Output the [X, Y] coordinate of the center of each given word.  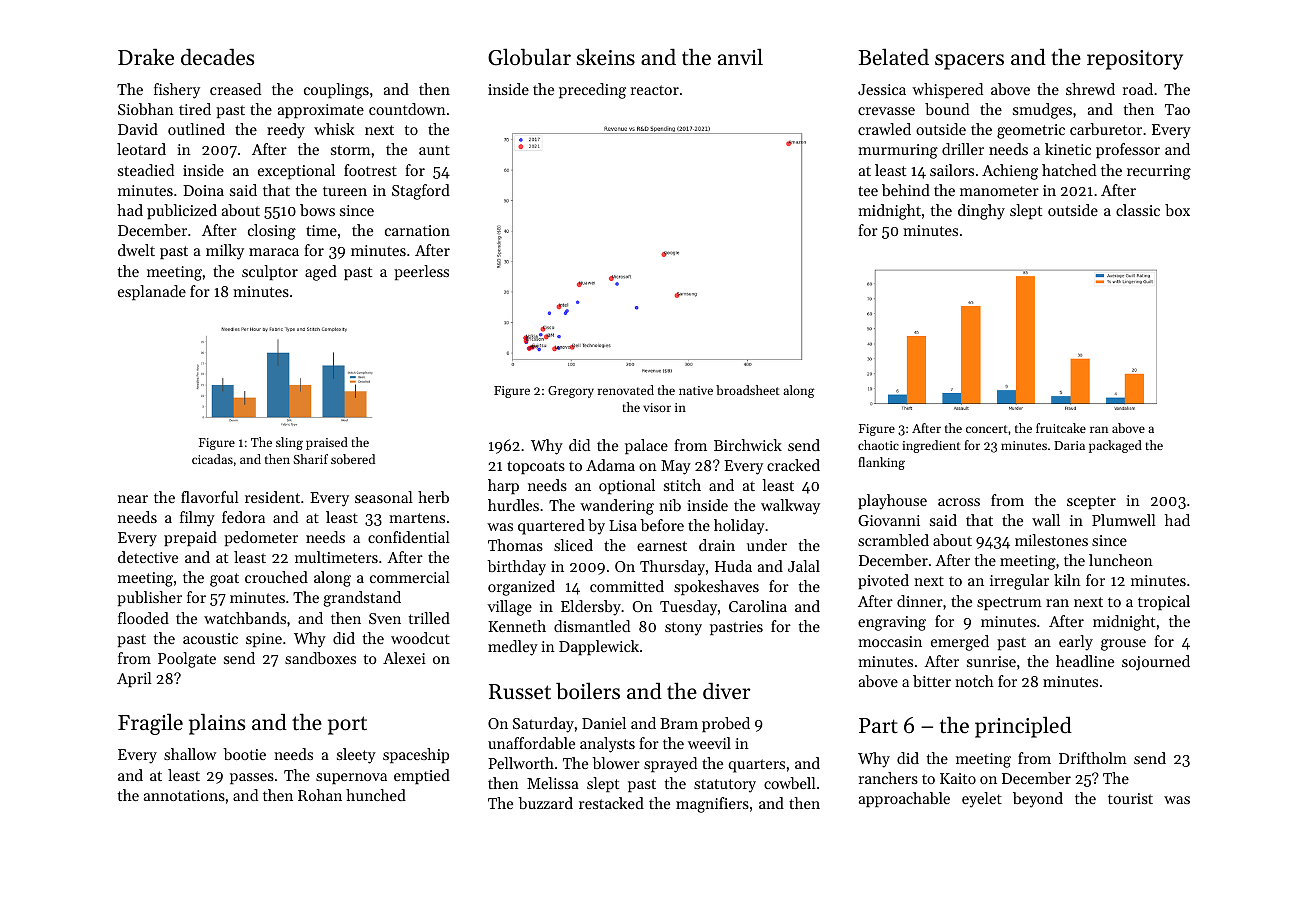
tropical [1164, 602]
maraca [274, 252]
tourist [1130, 798]
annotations [184, 795]
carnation [417, 230]
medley [513, 648]
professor [1128, 150]
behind [906, 190]
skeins [606, 57]
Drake [146, 57]
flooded [143, 618]
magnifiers [712, 805]
